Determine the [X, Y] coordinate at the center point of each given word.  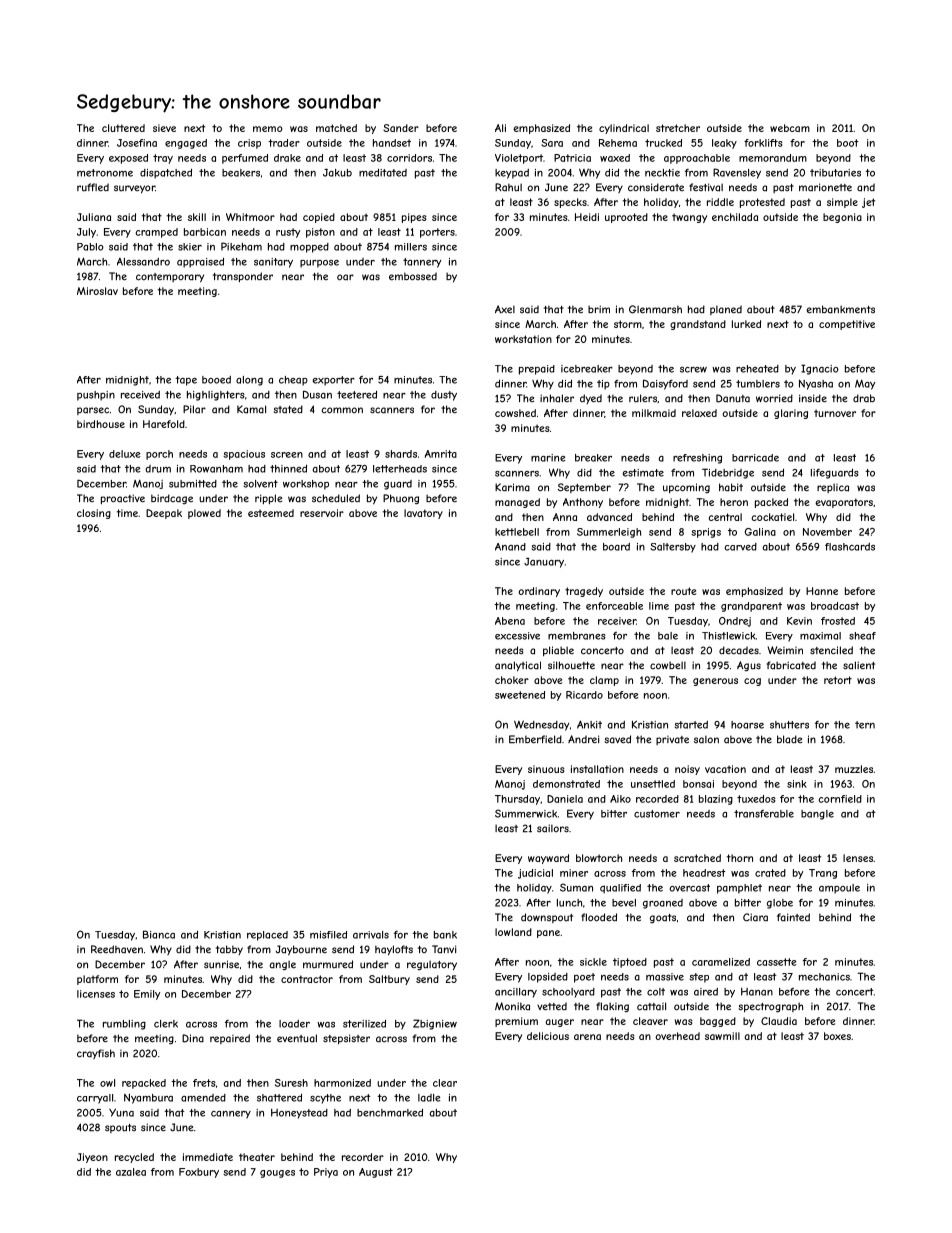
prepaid [537, 370]
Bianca [159, 934]
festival [706, 187]
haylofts [394, 950]
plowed [204, 514]
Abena [510, 621]
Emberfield [535, 739]
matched [336, 128]
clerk [166, 1024]
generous [715, 682]
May [865, 385]
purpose [319, 264]
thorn [740, 858]
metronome [105, 173]
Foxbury [199, 1173]
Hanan [757, 992]
